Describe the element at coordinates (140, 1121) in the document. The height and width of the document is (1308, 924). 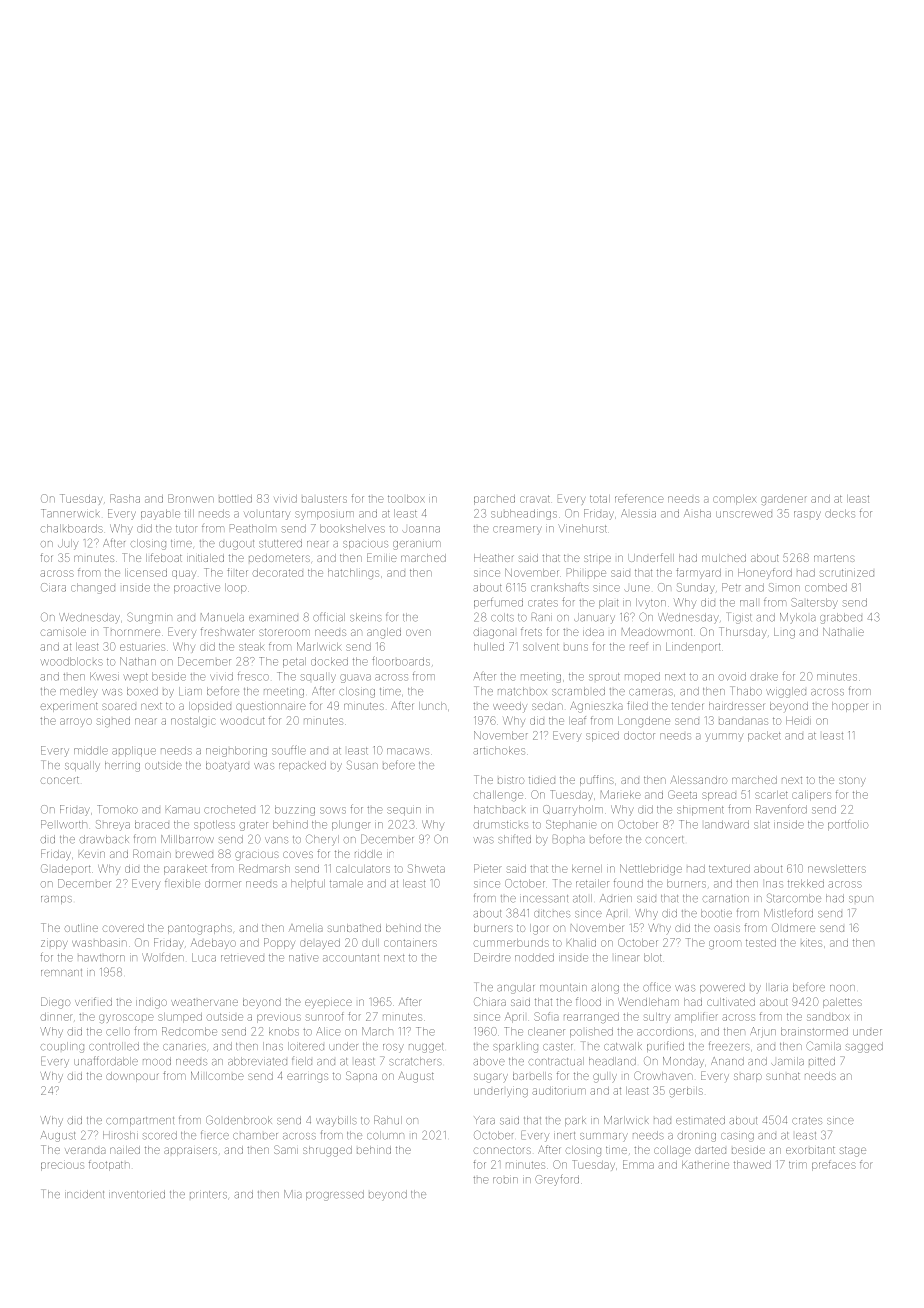
I see `compartment` at that location.
